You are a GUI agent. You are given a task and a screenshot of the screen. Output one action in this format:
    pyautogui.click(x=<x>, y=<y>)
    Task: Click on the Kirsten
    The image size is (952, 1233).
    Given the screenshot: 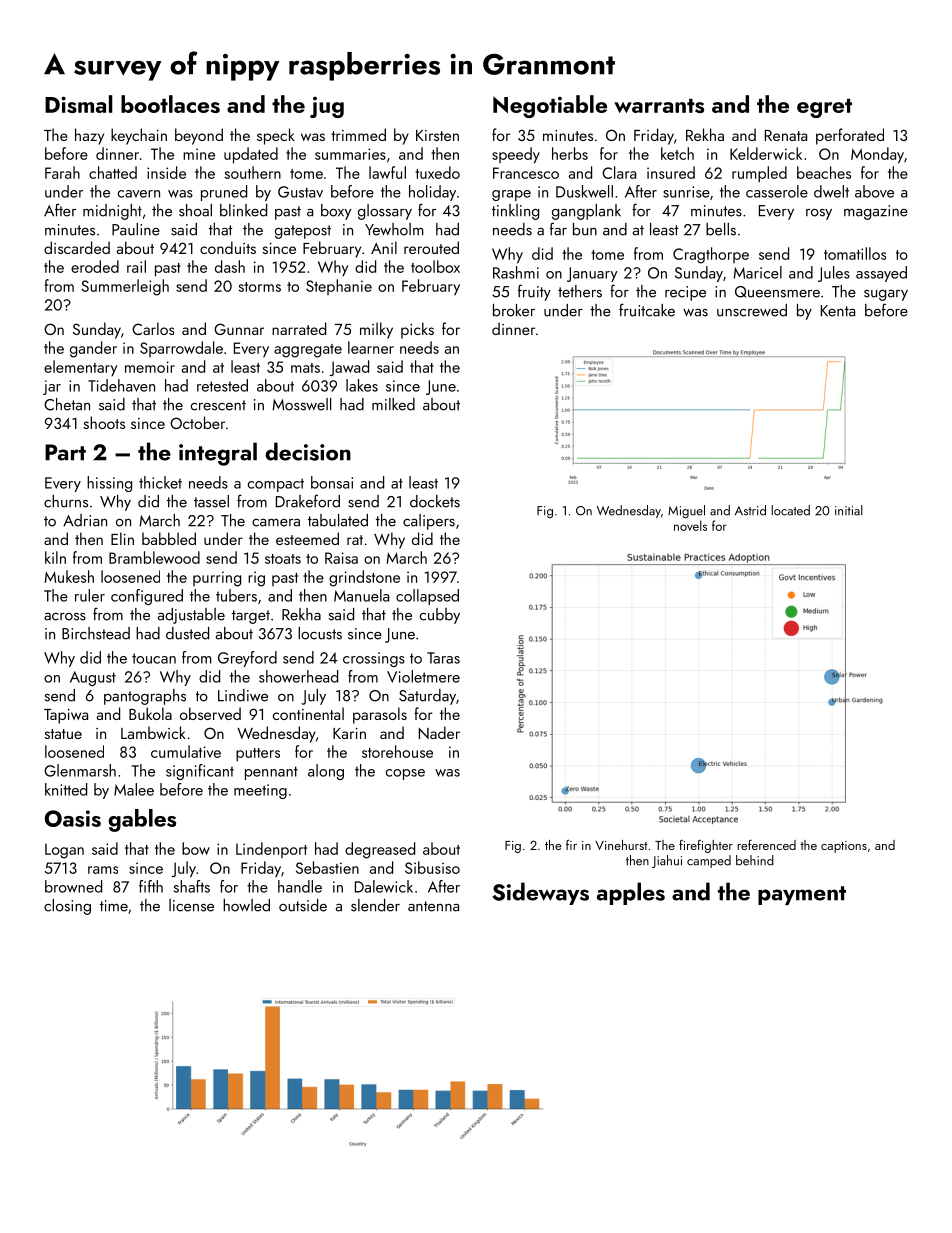 What is the action you would take?
    pyautogui.click(x=437, y=135)
